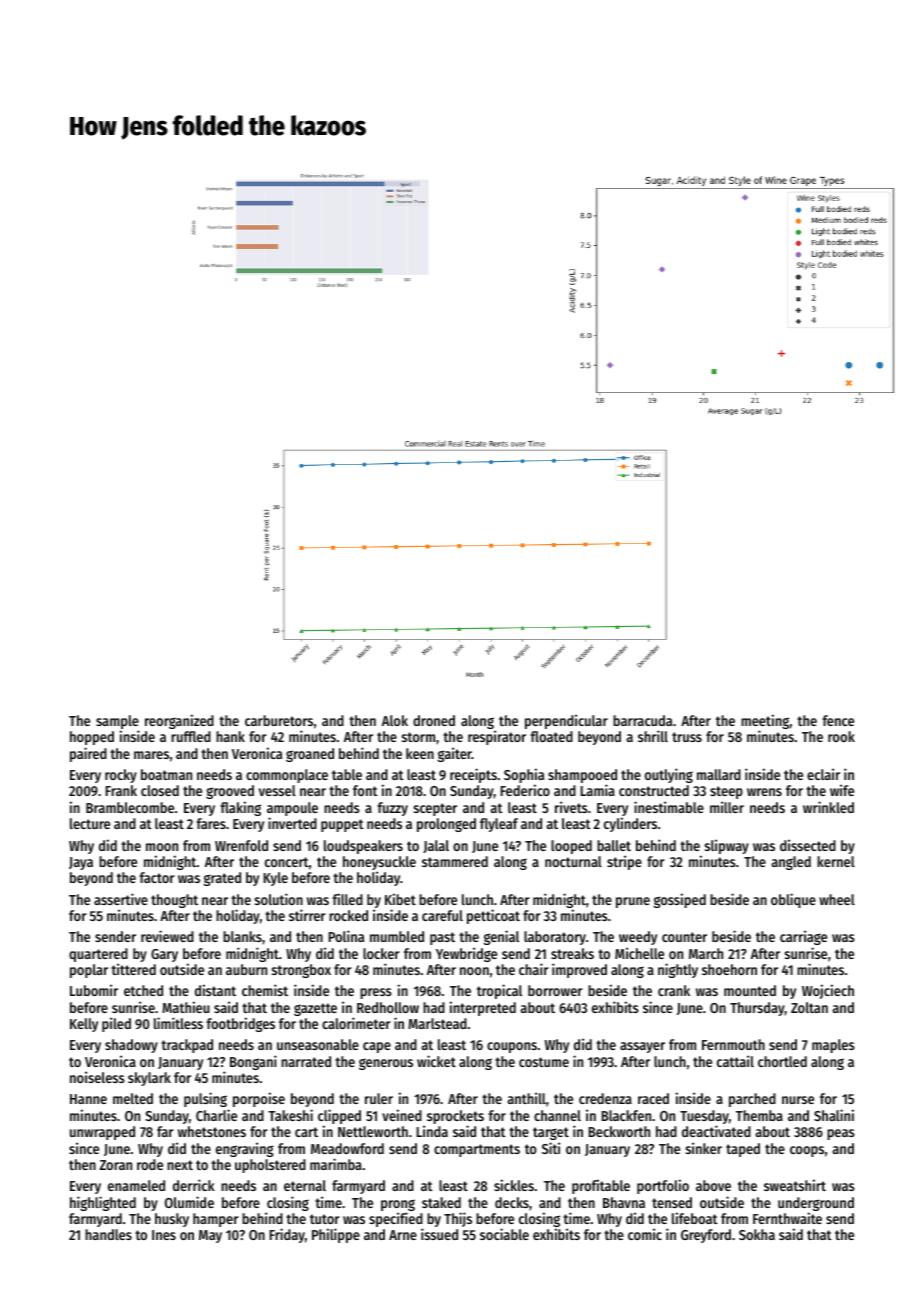  Describe the element at coordinates (544, 1062) in the screenshot. I see `costume` at that location.
